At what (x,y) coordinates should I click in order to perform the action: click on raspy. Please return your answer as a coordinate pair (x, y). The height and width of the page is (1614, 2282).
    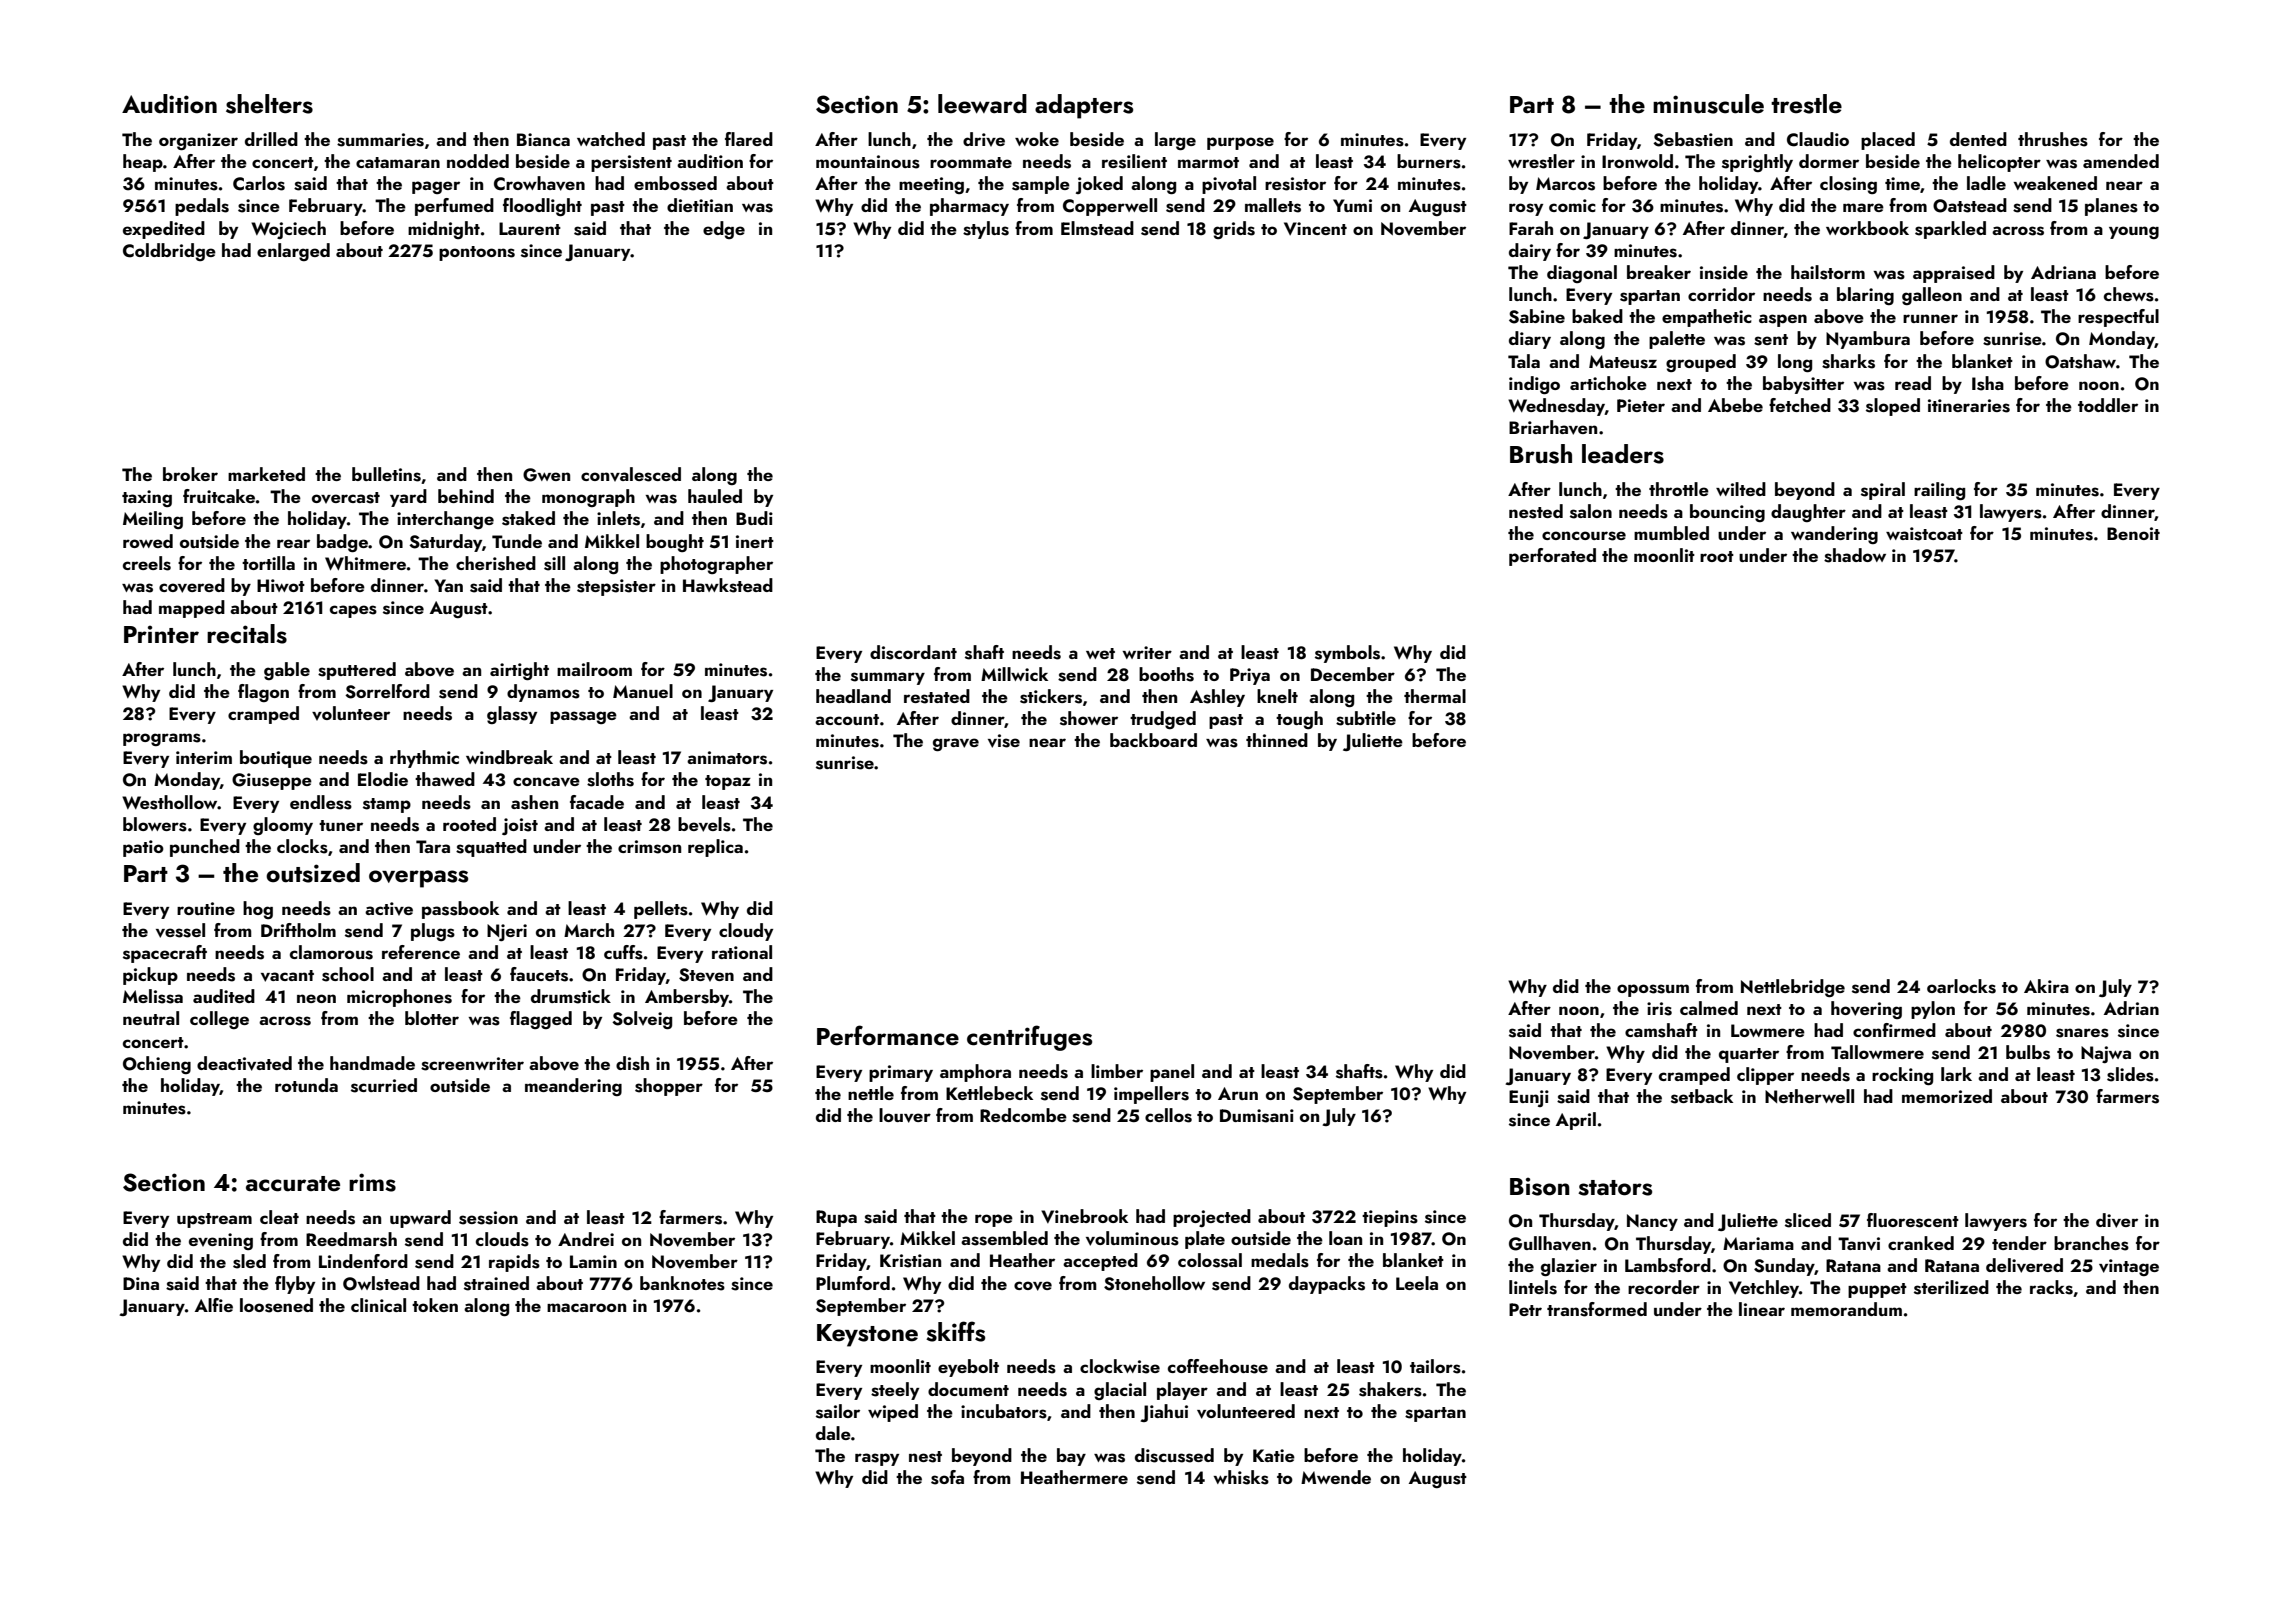
    Looking at the image, I should click on (877, 1459).
